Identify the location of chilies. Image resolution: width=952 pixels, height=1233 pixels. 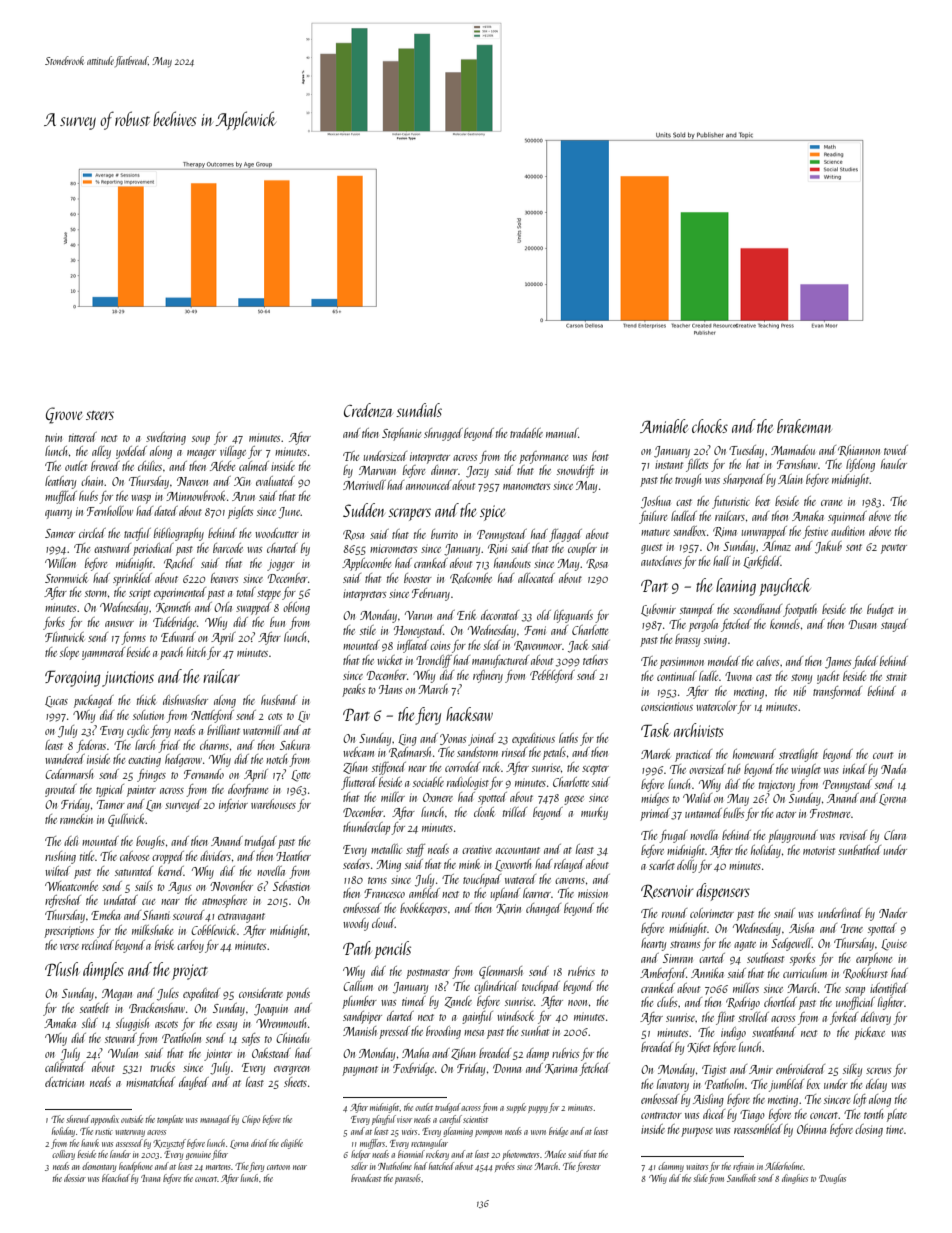
(150, 466).
